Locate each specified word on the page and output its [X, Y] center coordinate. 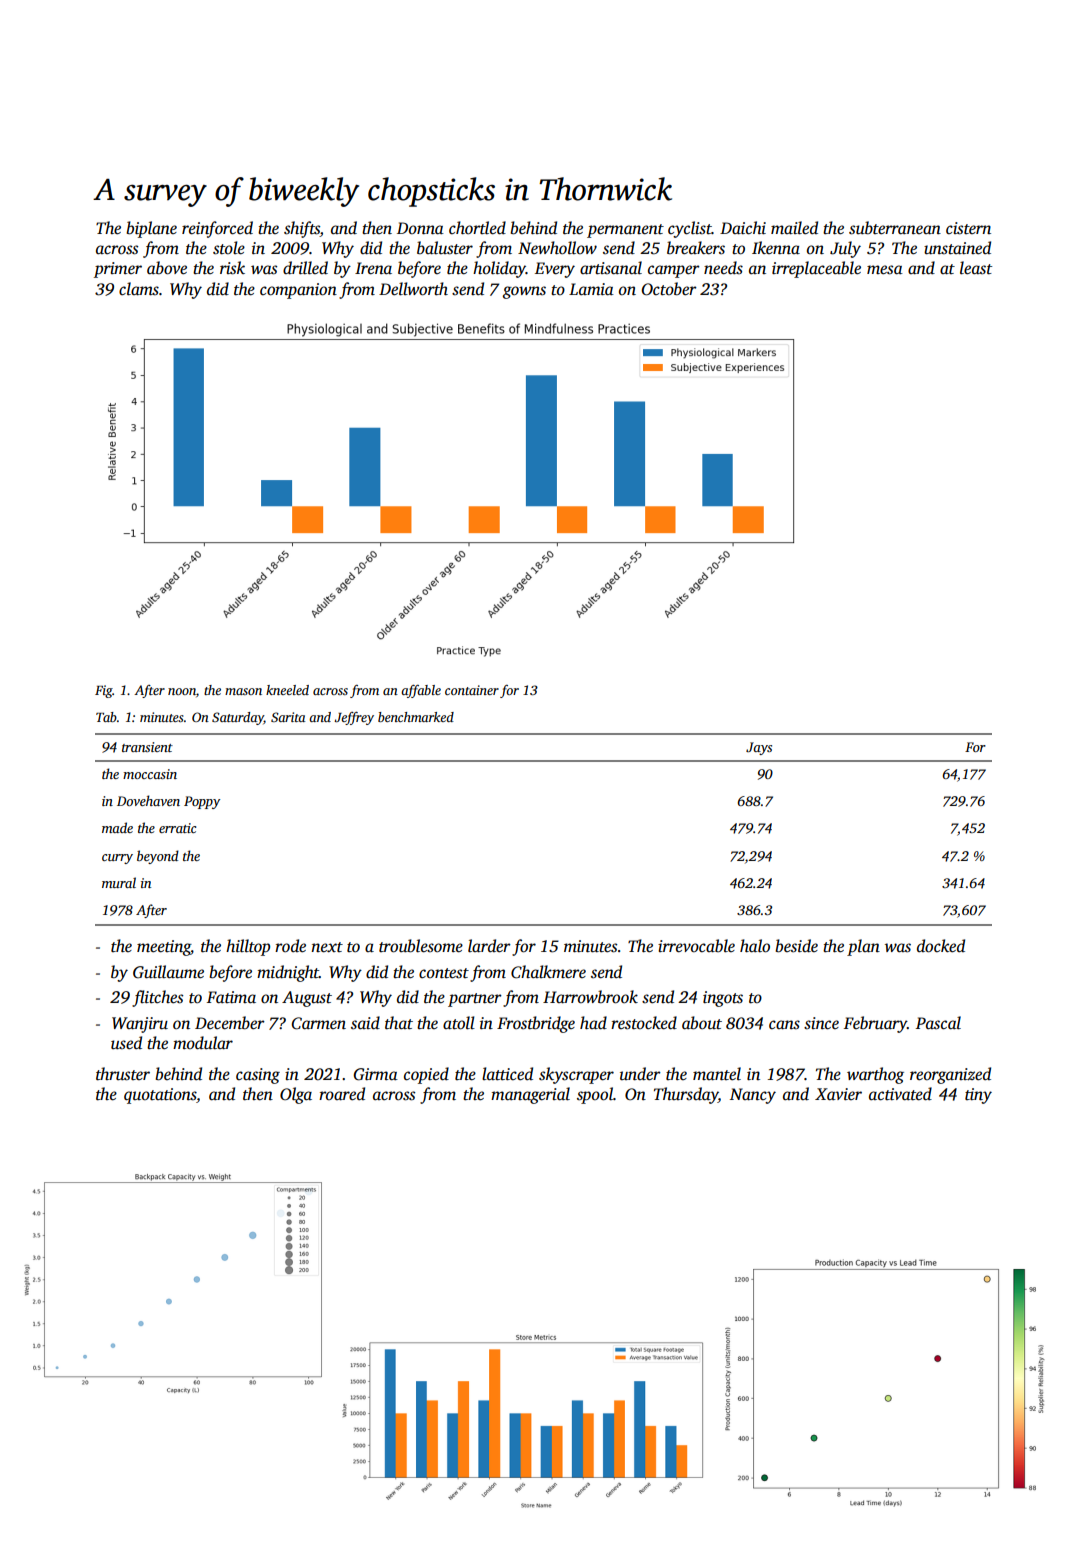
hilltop [248, 947]
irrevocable [696, 946]
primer [118, 270]
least [976, 268]
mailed [794, 228]
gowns [524, 292]
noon [182, 691]
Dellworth [413, 289]
